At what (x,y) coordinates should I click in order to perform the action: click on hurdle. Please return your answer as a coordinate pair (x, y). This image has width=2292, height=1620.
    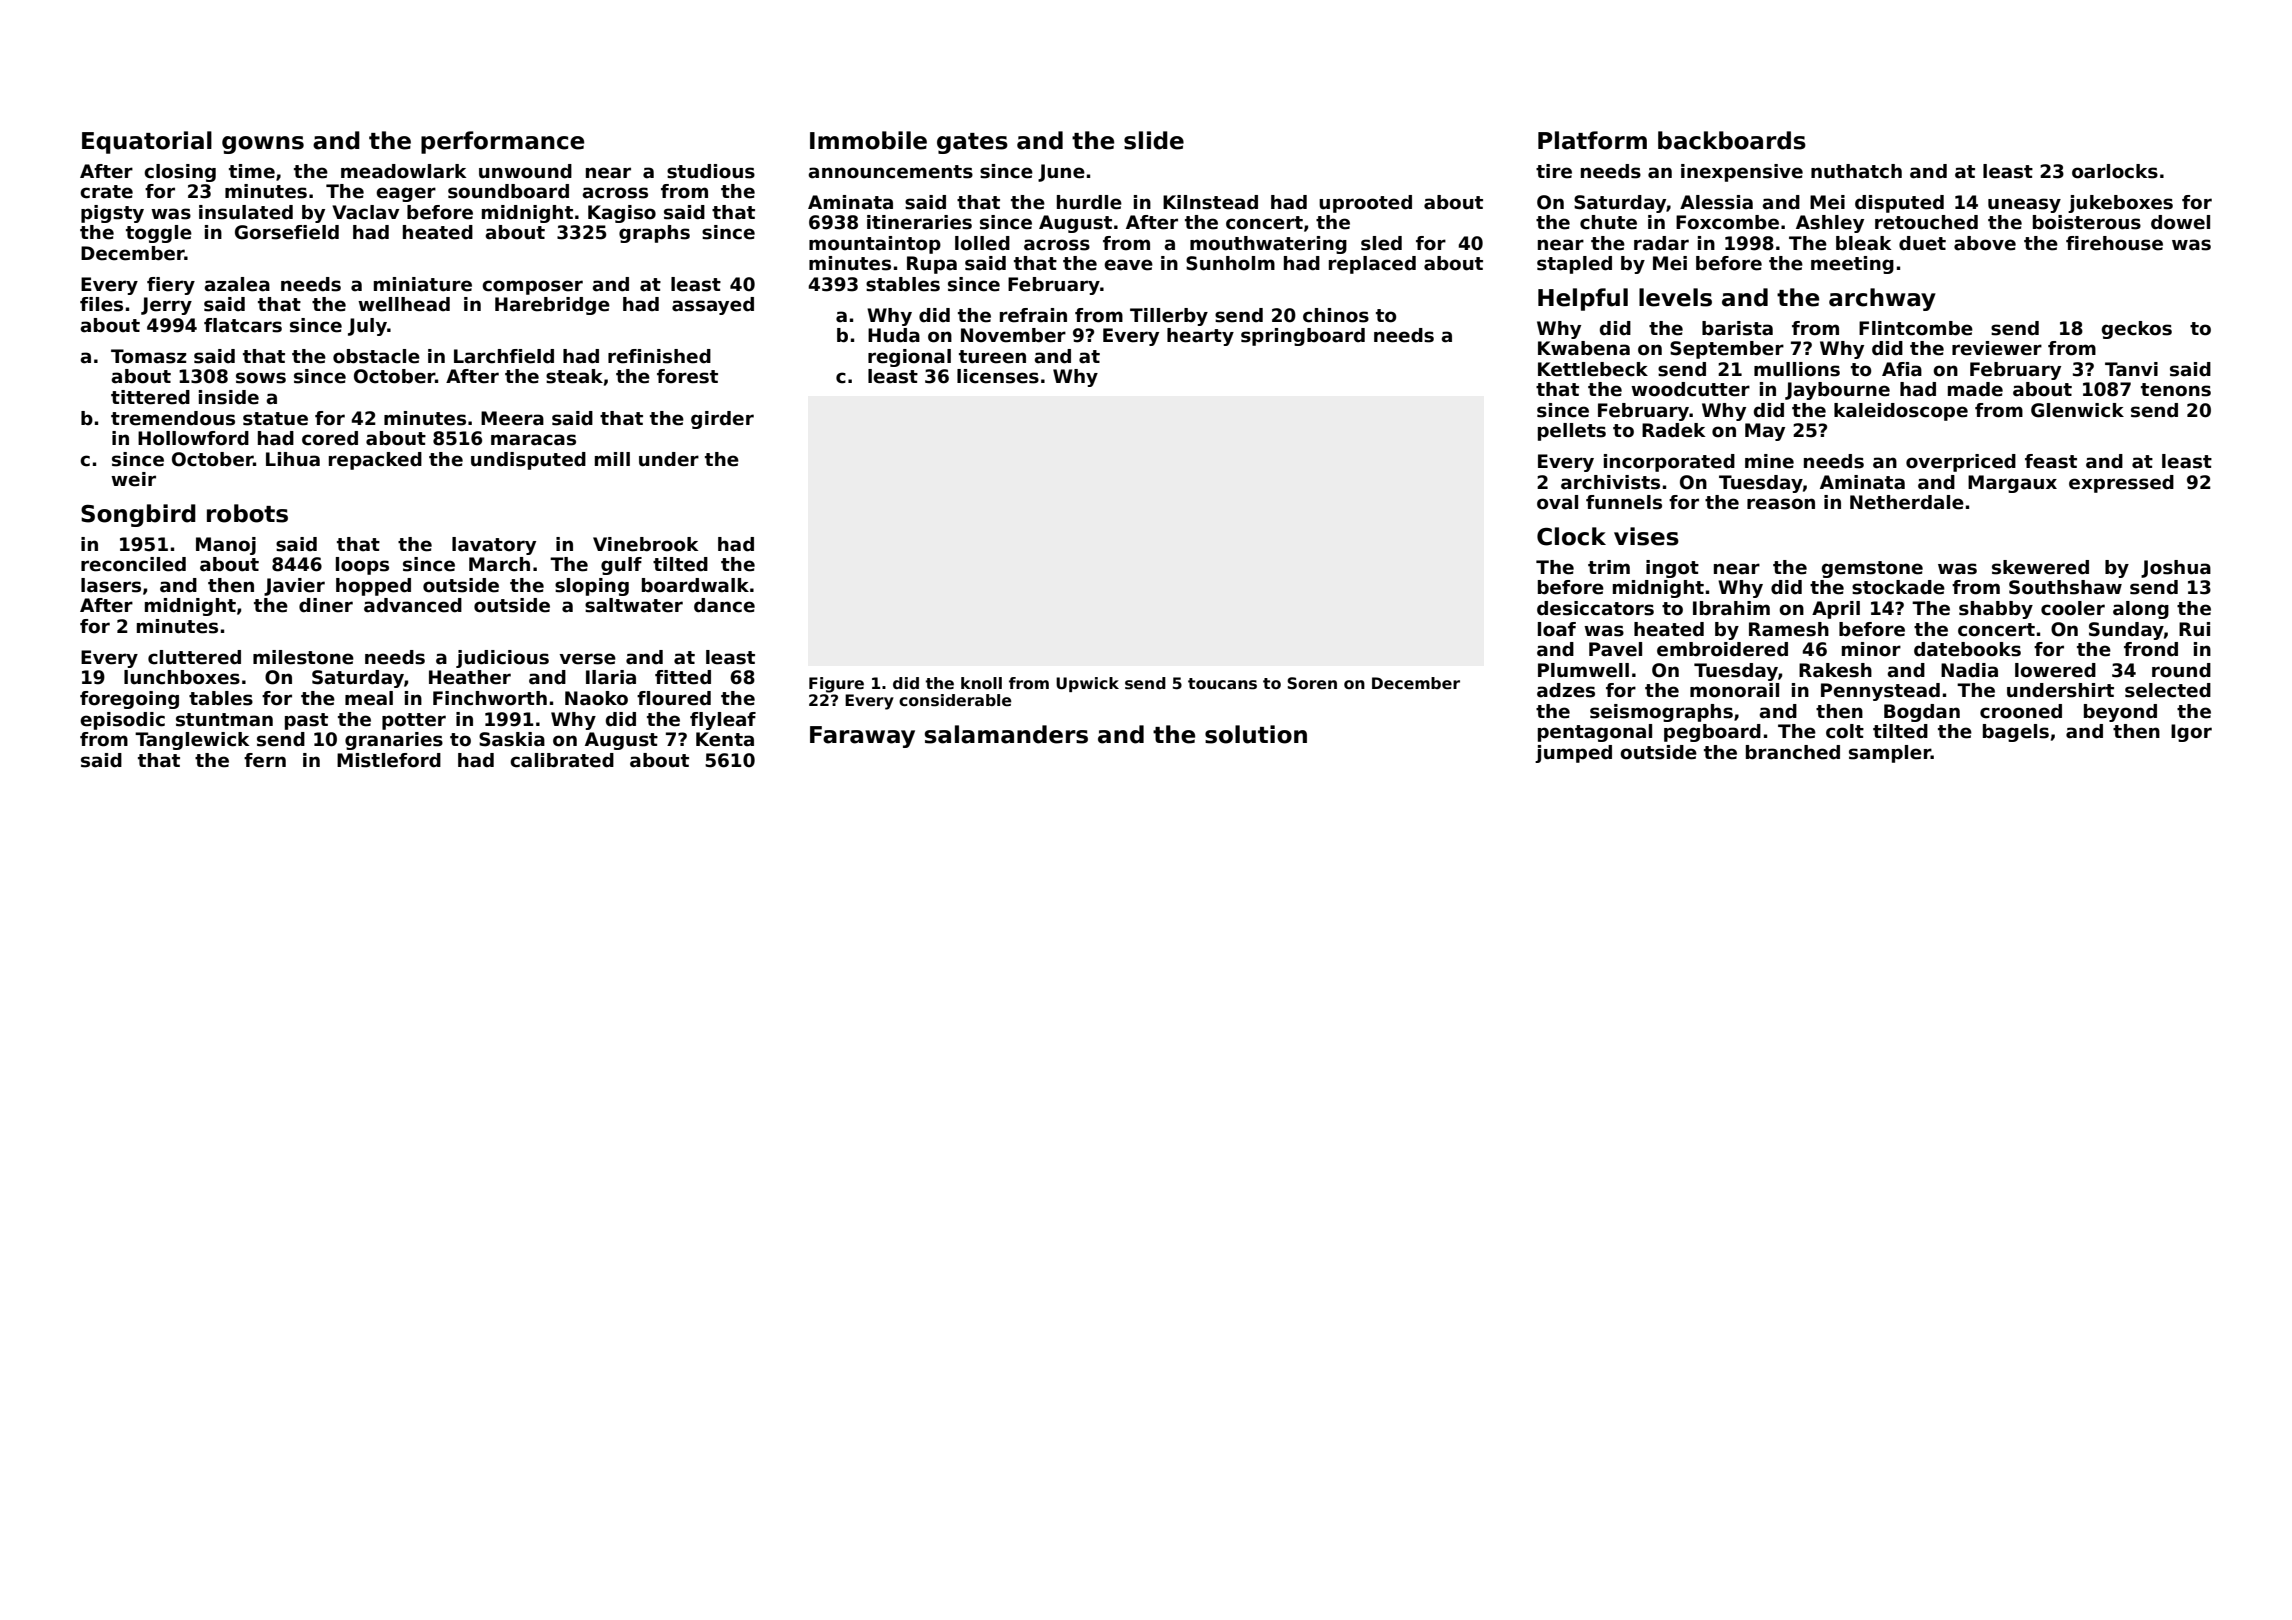
    Looking at the image, I should click on (1089, 202).
